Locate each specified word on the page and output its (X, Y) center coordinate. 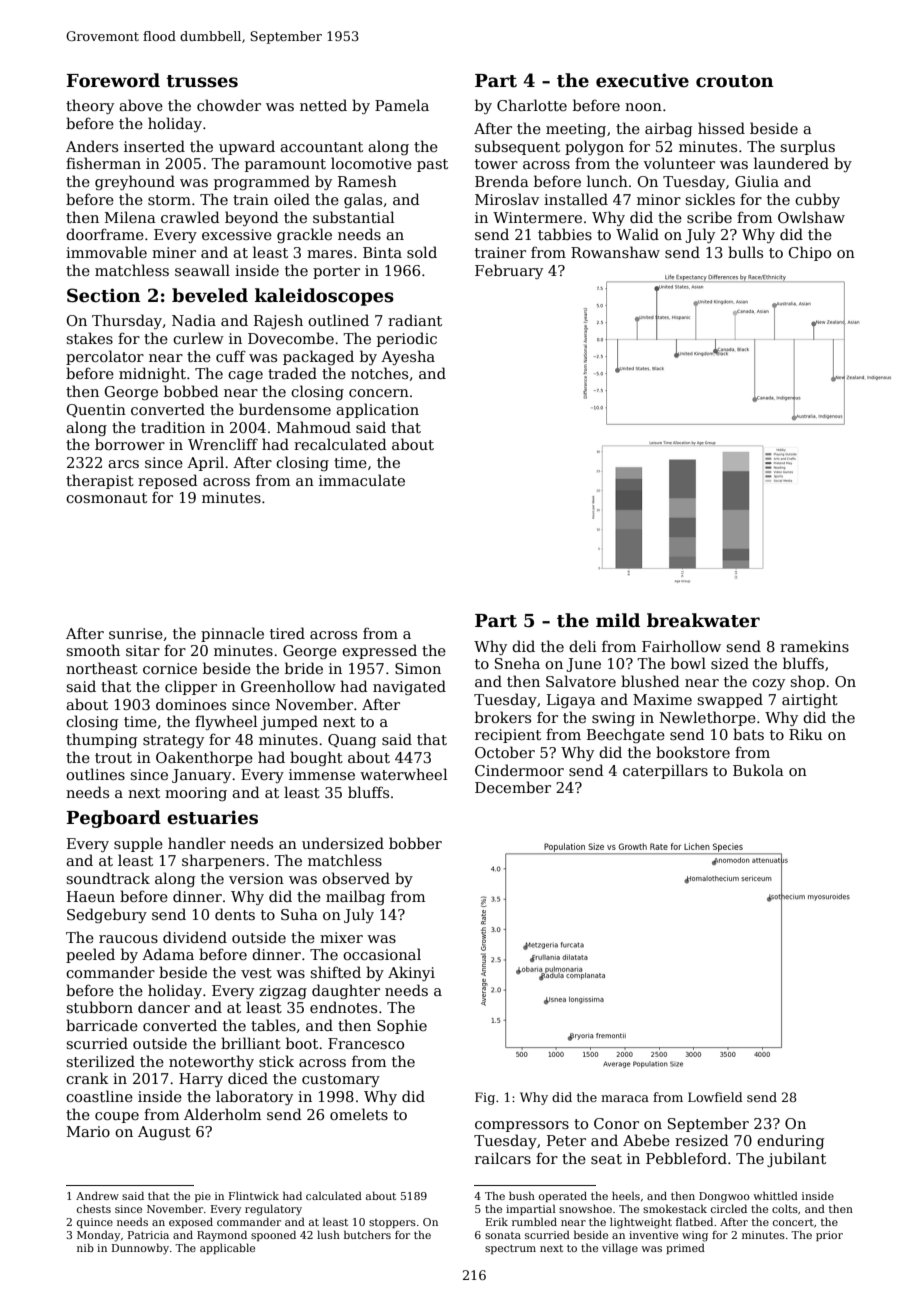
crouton (735, 81)
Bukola (758, 770)
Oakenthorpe (204, 758)
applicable (227, 1248)
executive (642, 80)
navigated (409, 687)
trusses (202, 81)
